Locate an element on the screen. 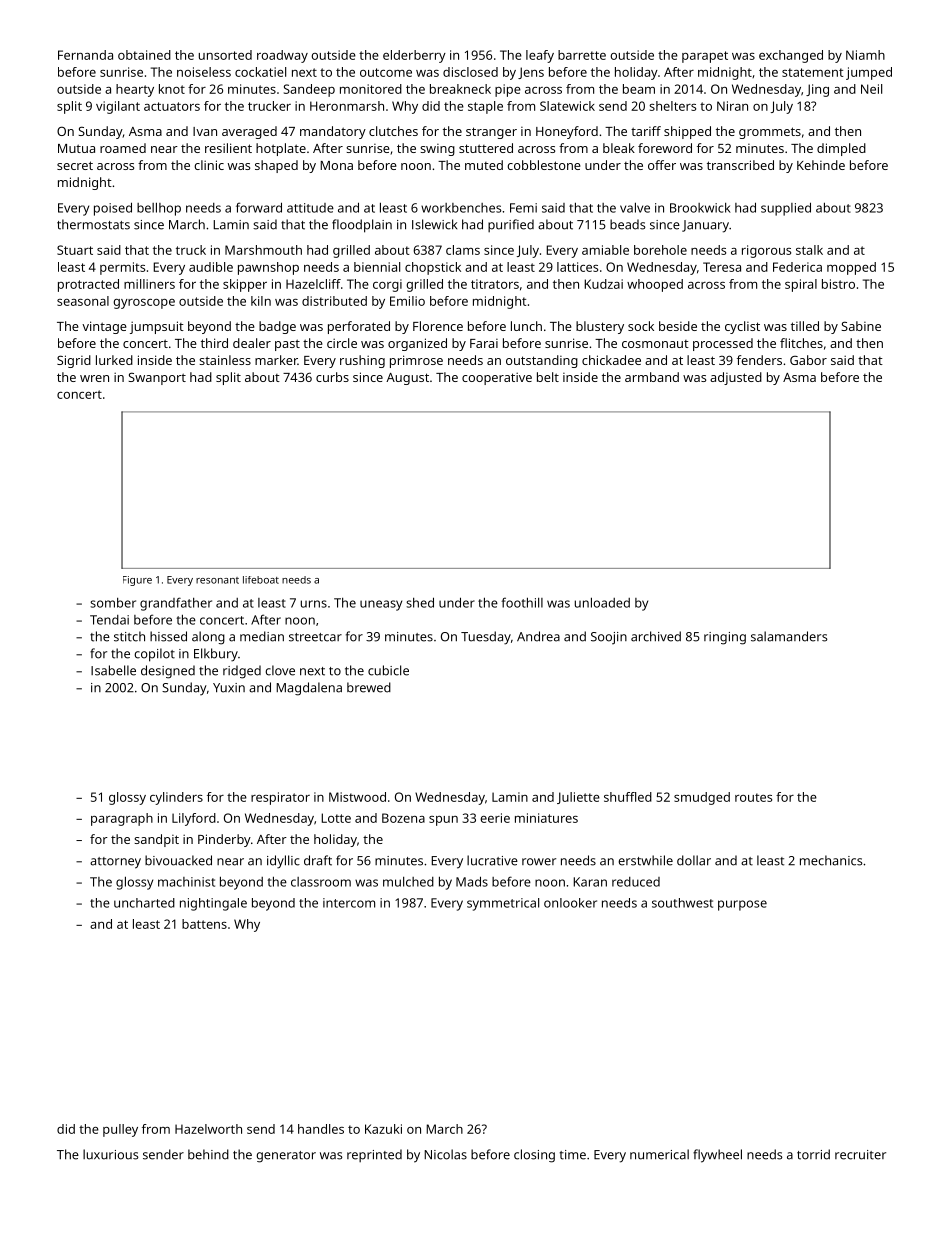 The image size is (952, 1233). wren is located at coordinates (94, 378).
